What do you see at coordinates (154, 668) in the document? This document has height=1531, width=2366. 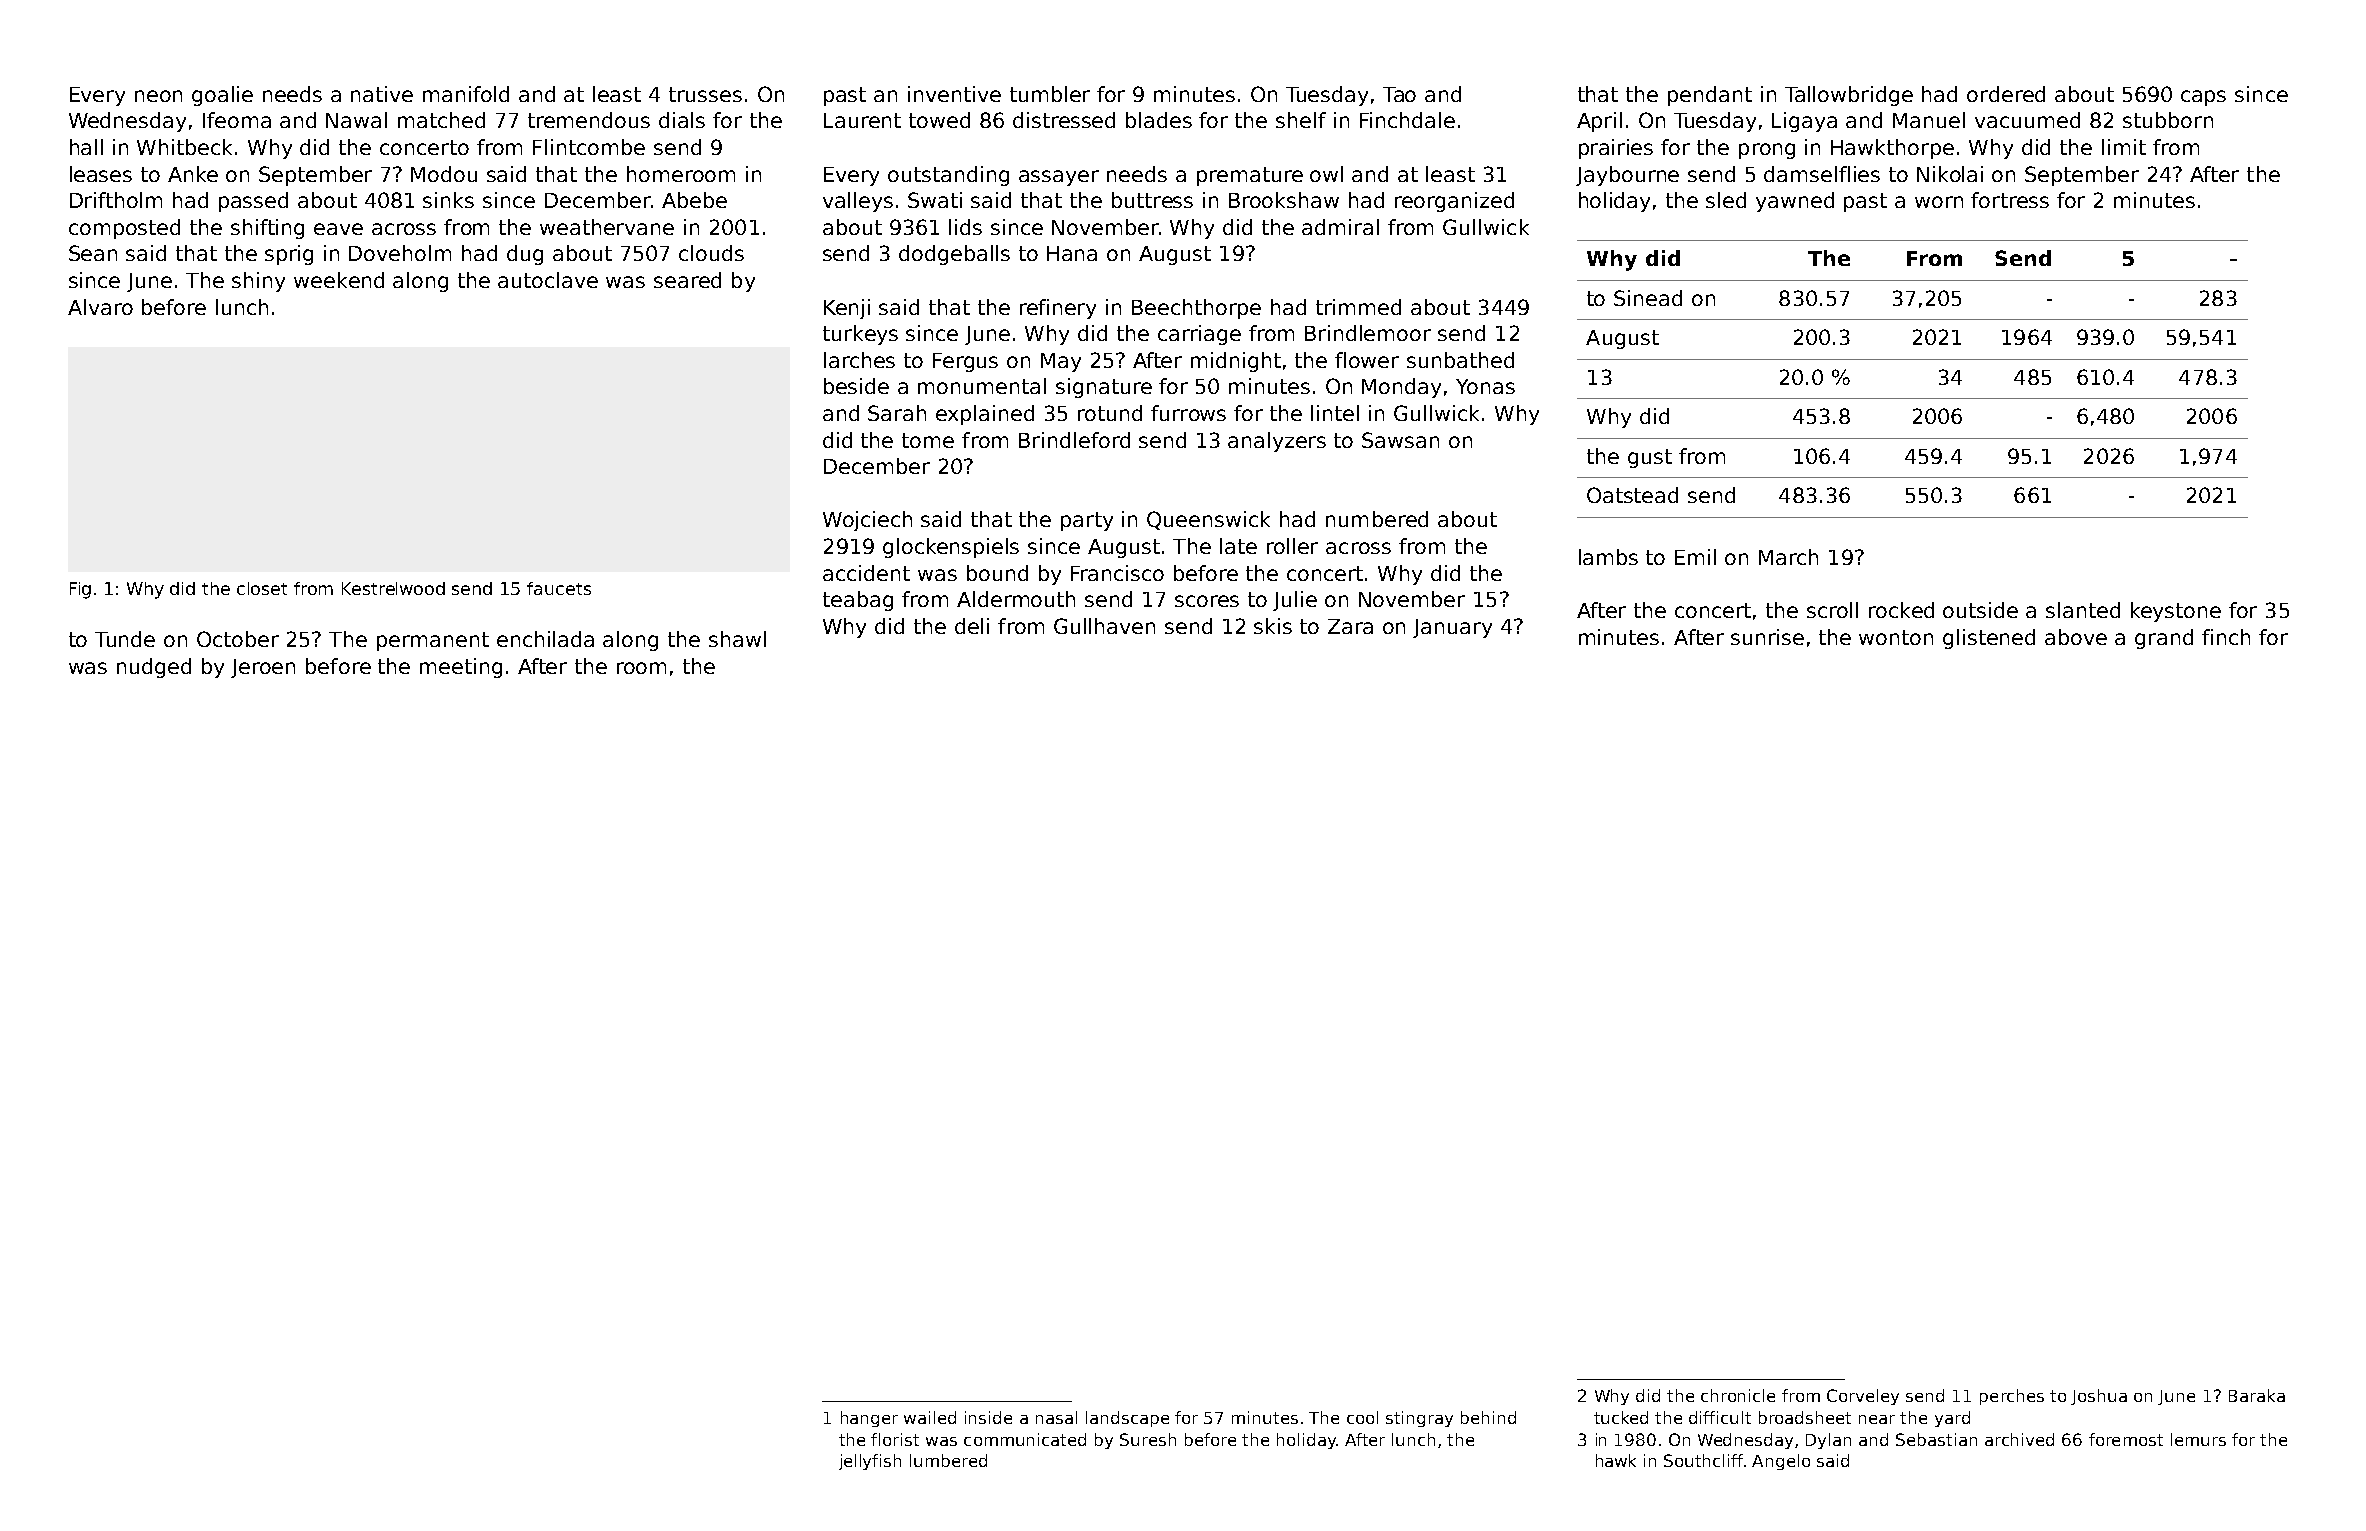 I see `nudged` at bounding box center [154, 668].
